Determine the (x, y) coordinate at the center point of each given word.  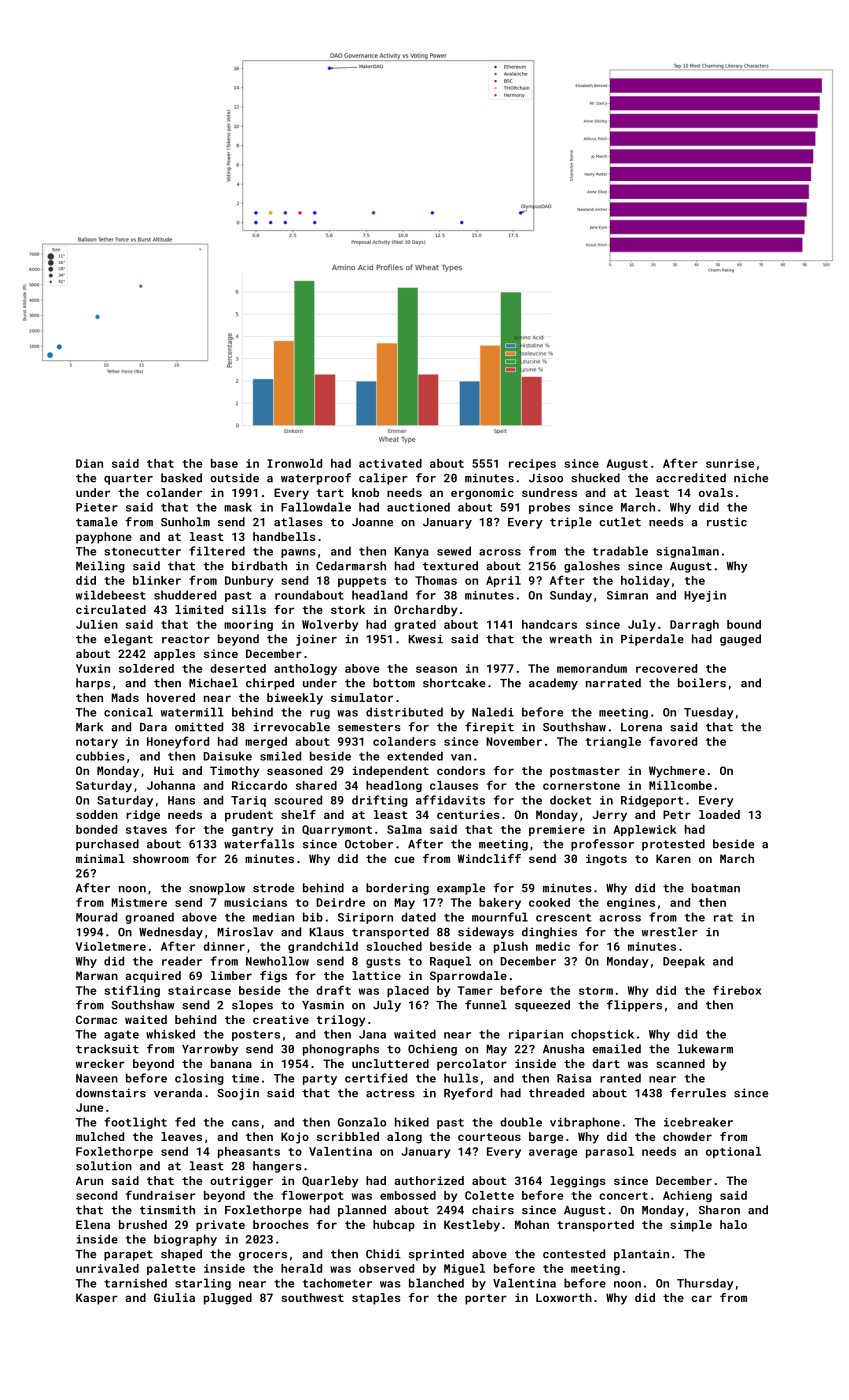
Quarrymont (337, 830)
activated (390, 463)
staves (146, 830)
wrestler (669, 932)
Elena (93, 1224)
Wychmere (677, 772)
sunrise (730, 463)
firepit (489, 728)
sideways (486, 933)
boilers (702, 683)
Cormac (96, 1019)
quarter (128, 479)
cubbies (100, 756)
